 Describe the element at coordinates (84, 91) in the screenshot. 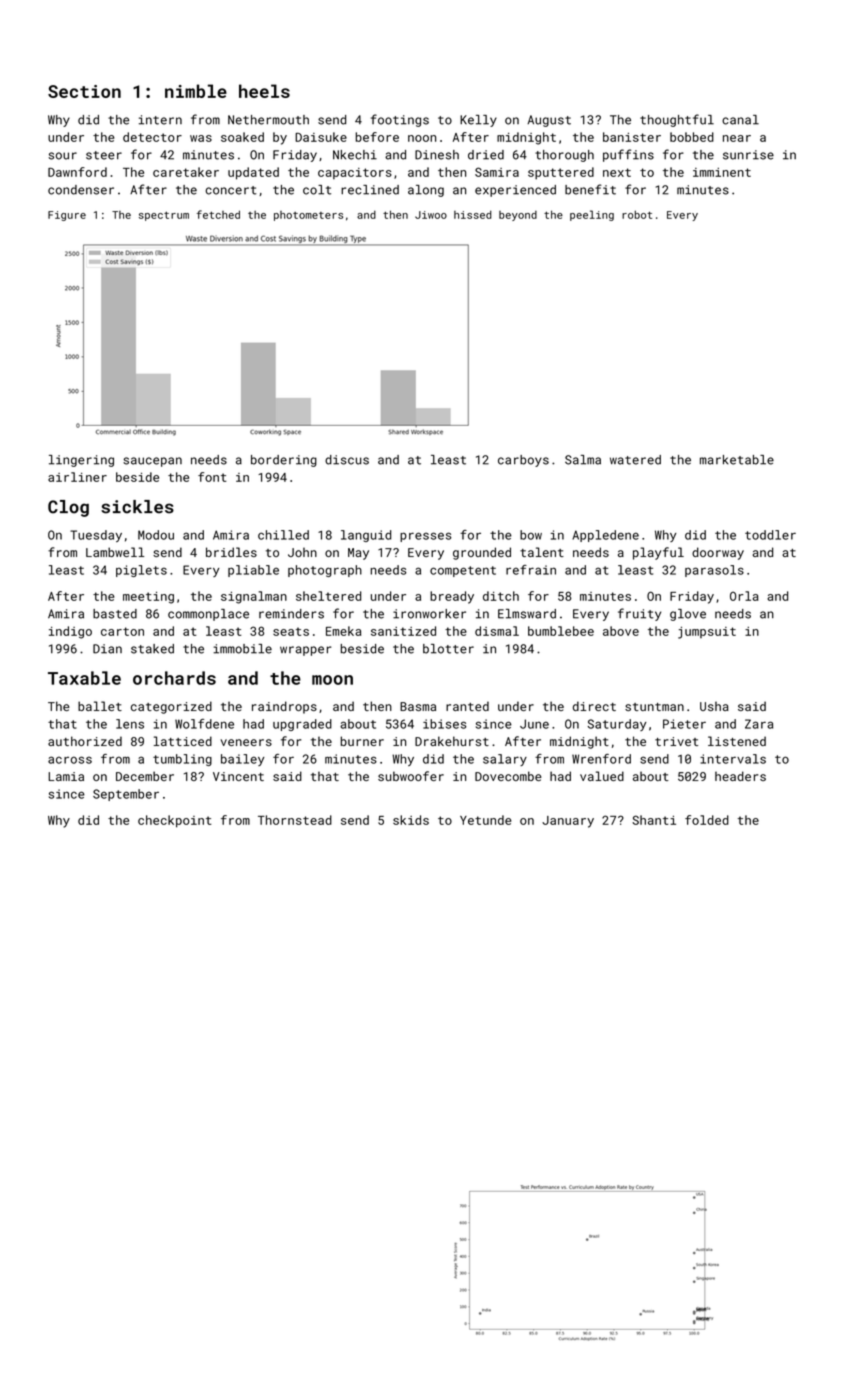

I see `Section` at that location.
